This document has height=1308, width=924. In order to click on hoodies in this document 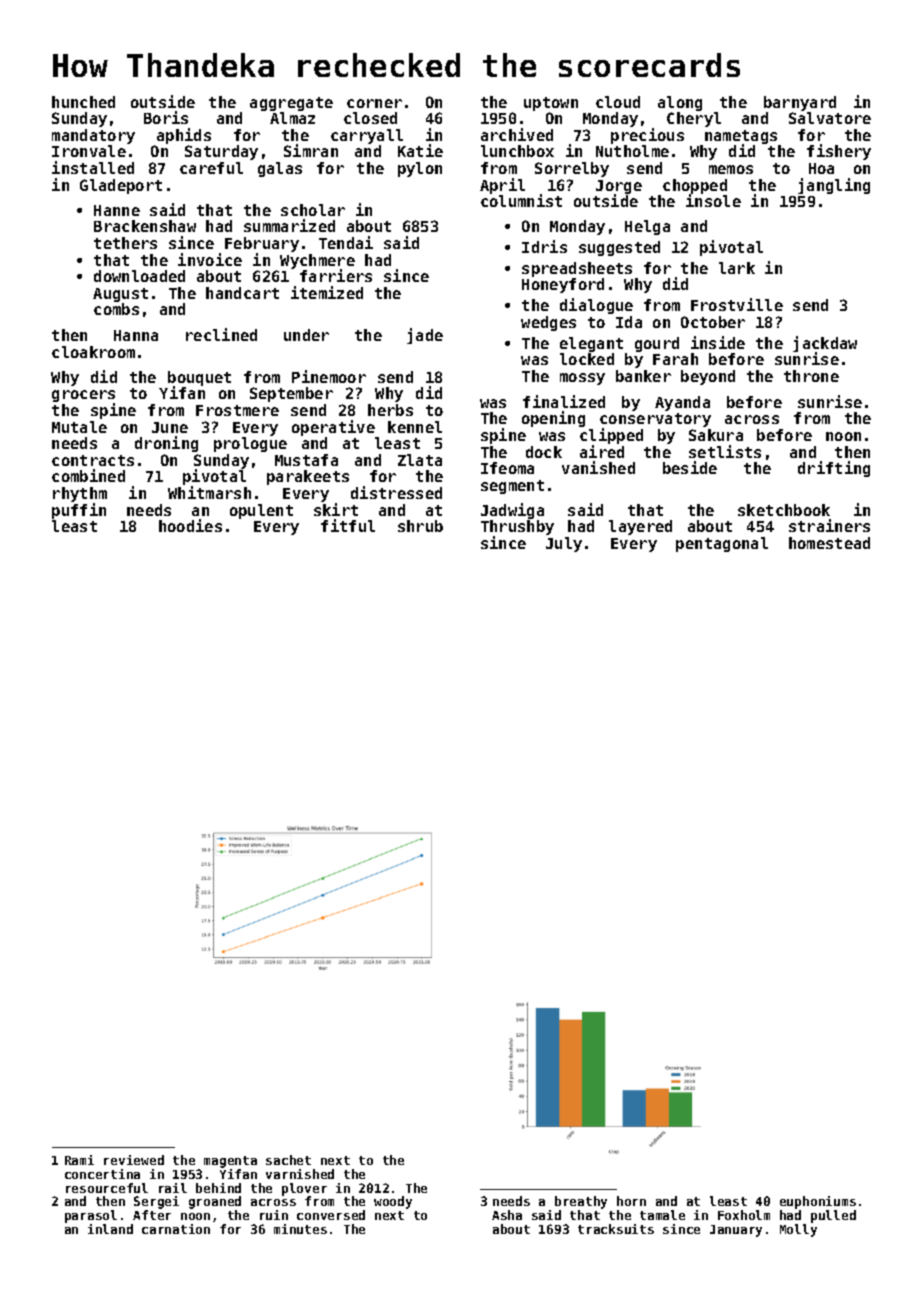, I will do `click(190, 525)`.
